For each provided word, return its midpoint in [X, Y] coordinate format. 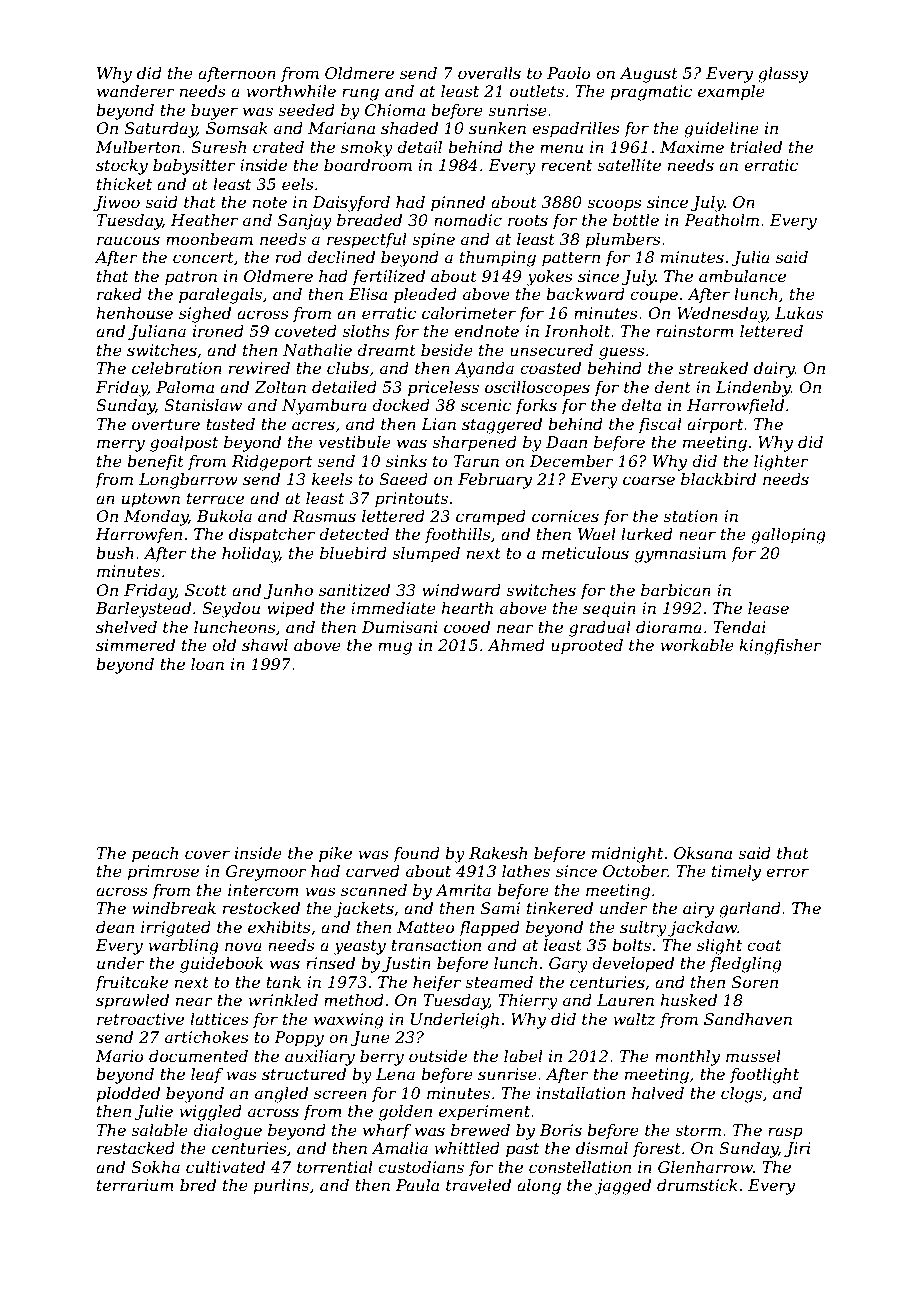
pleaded [425, 296]
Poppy [299, 1039]
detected [354, 534]
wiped [290, 610]
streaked [713, 368]
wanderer [136, 91]
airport [715, 426]
